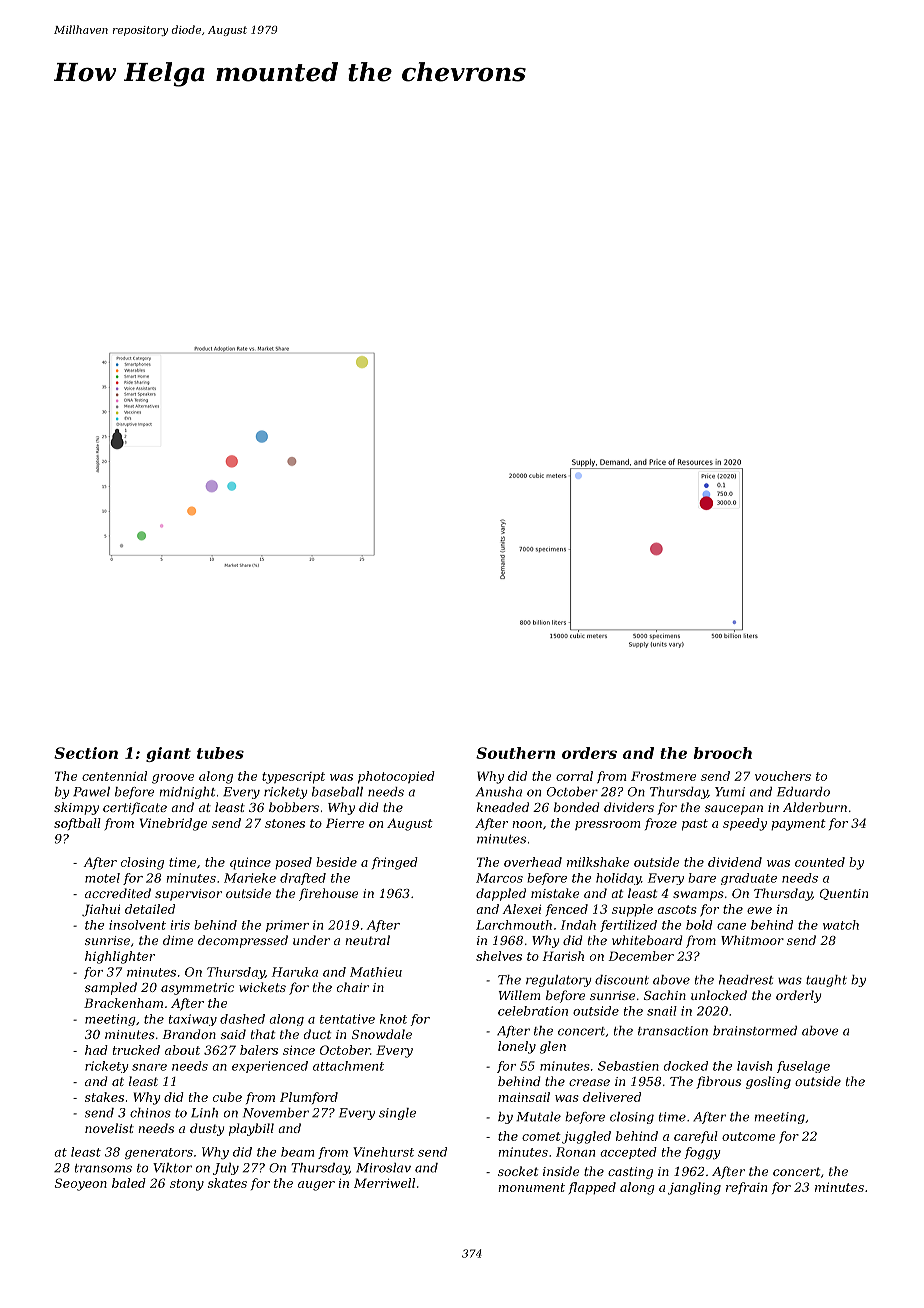 The image size is (924, 1308). What do you see at coordinates (353, 987) in the image?
I see `chair` at bounding box center [353, 987].
